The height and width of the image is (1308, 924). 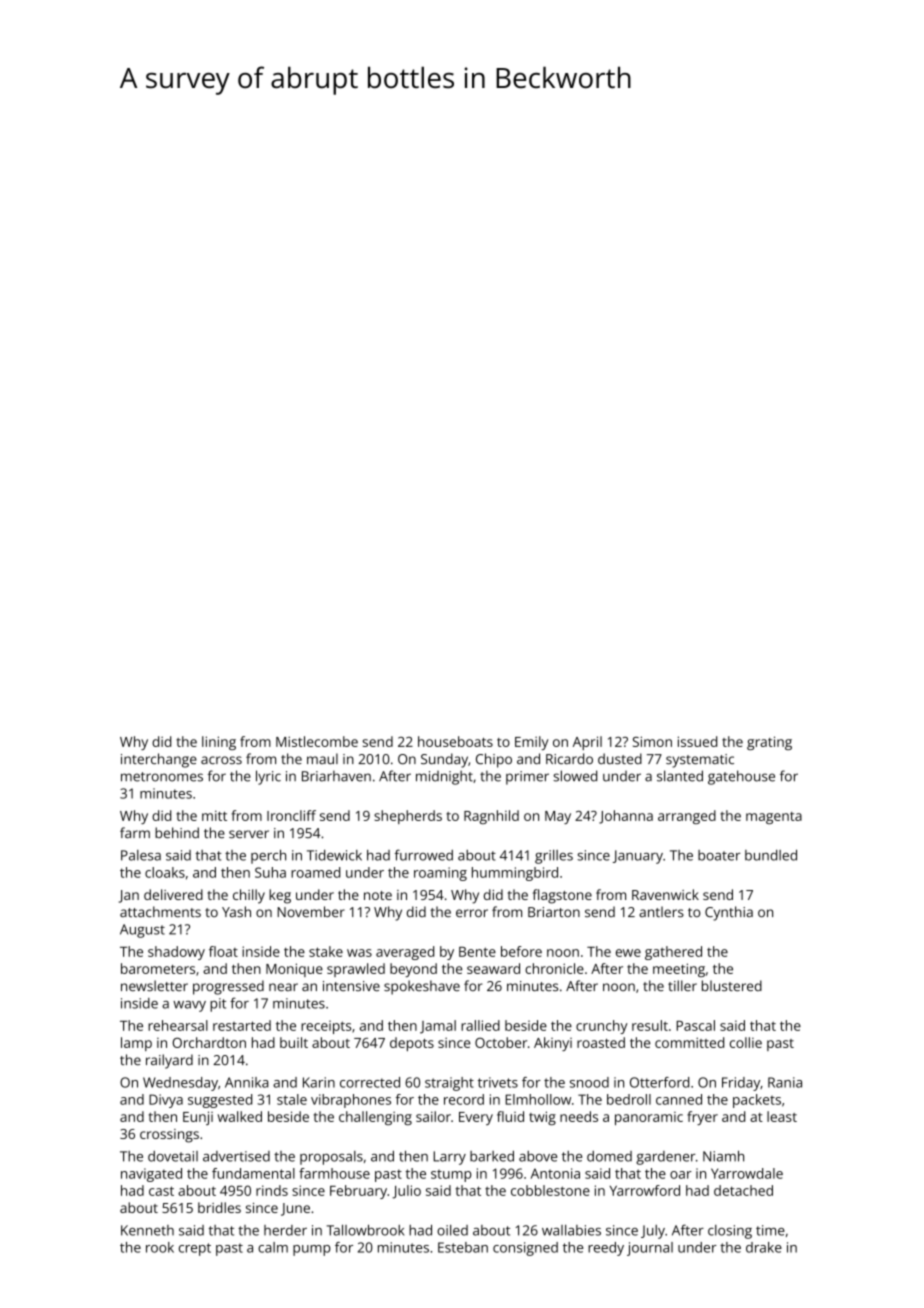 I want to click on maul, so click(x=322, y=758).
